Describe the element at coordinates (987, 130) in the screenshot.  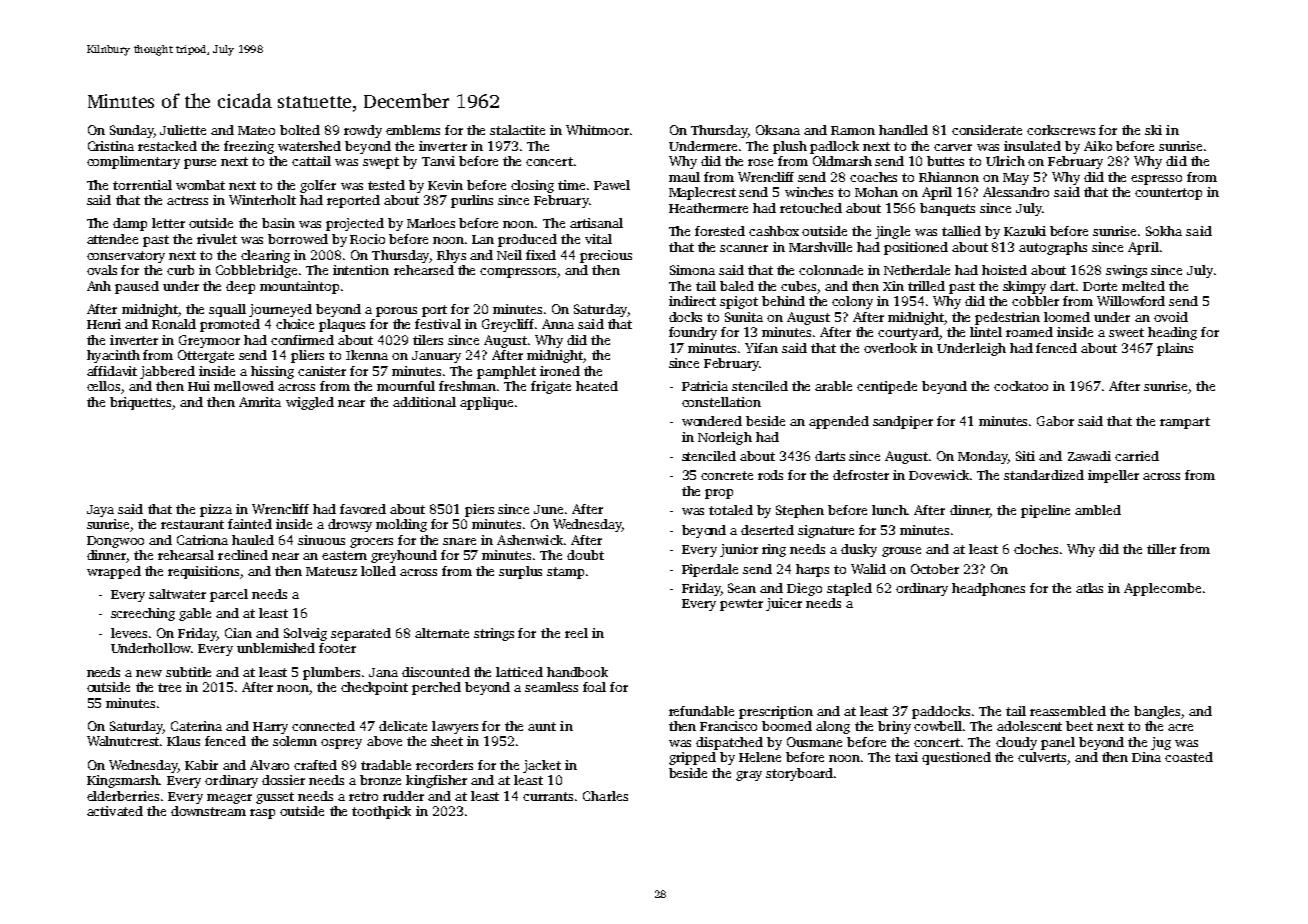
I see `considerate` at that location.
